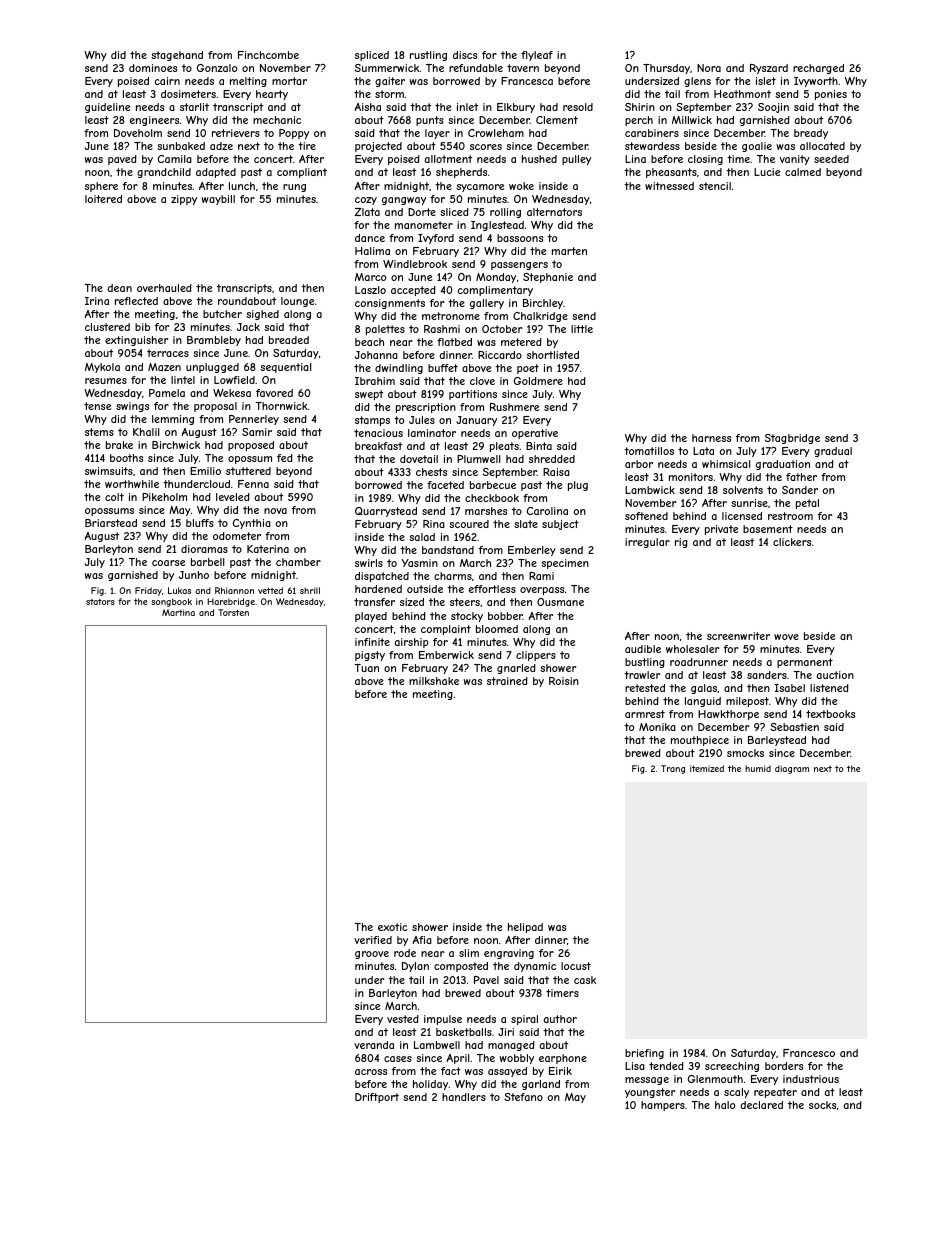  Describe the element at coordinates (377, 1098) in the document. I see `Driftport` at that location.
